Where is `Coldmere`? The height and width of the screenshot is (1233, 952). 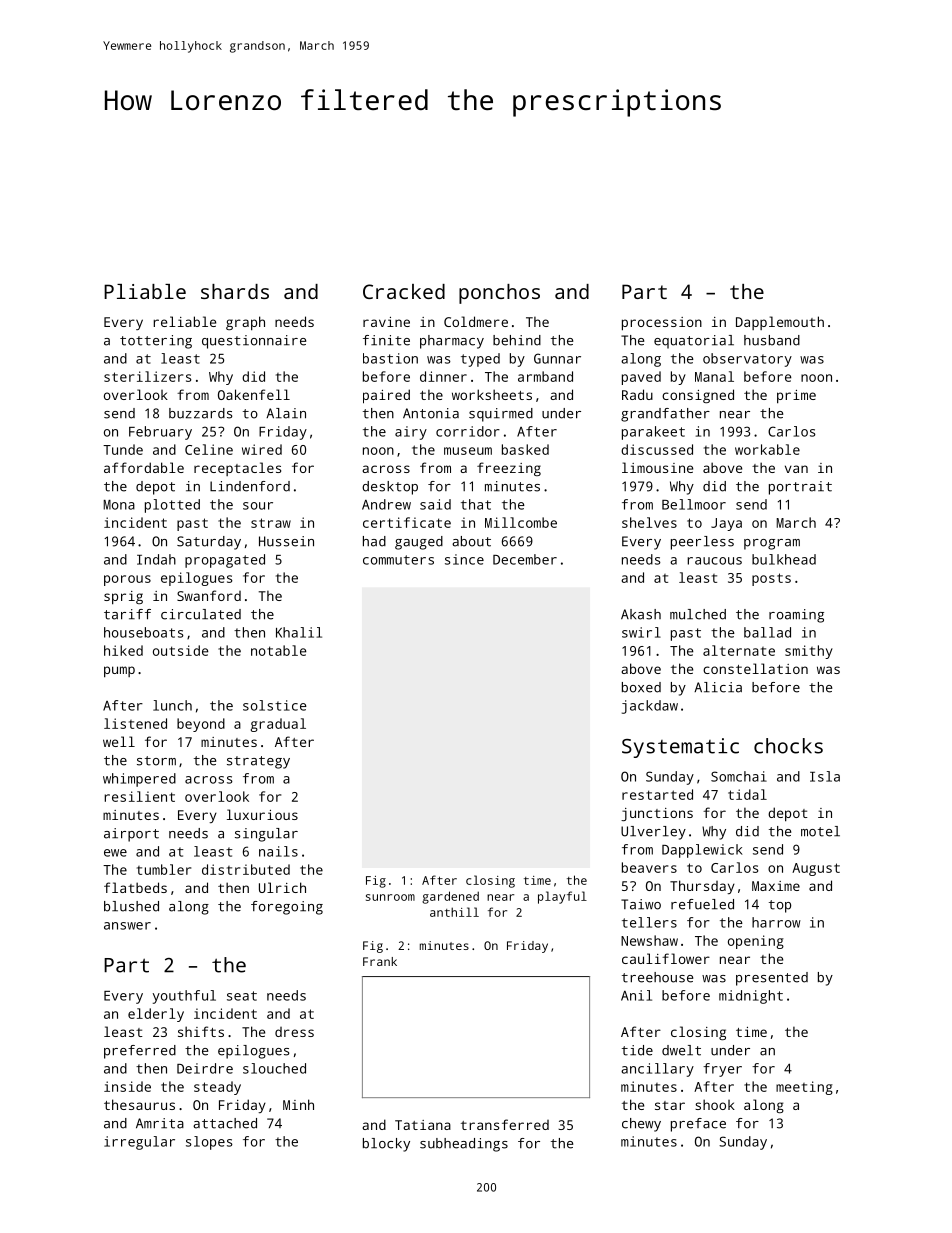
Coldmere is located at coordinates (476, 321).
